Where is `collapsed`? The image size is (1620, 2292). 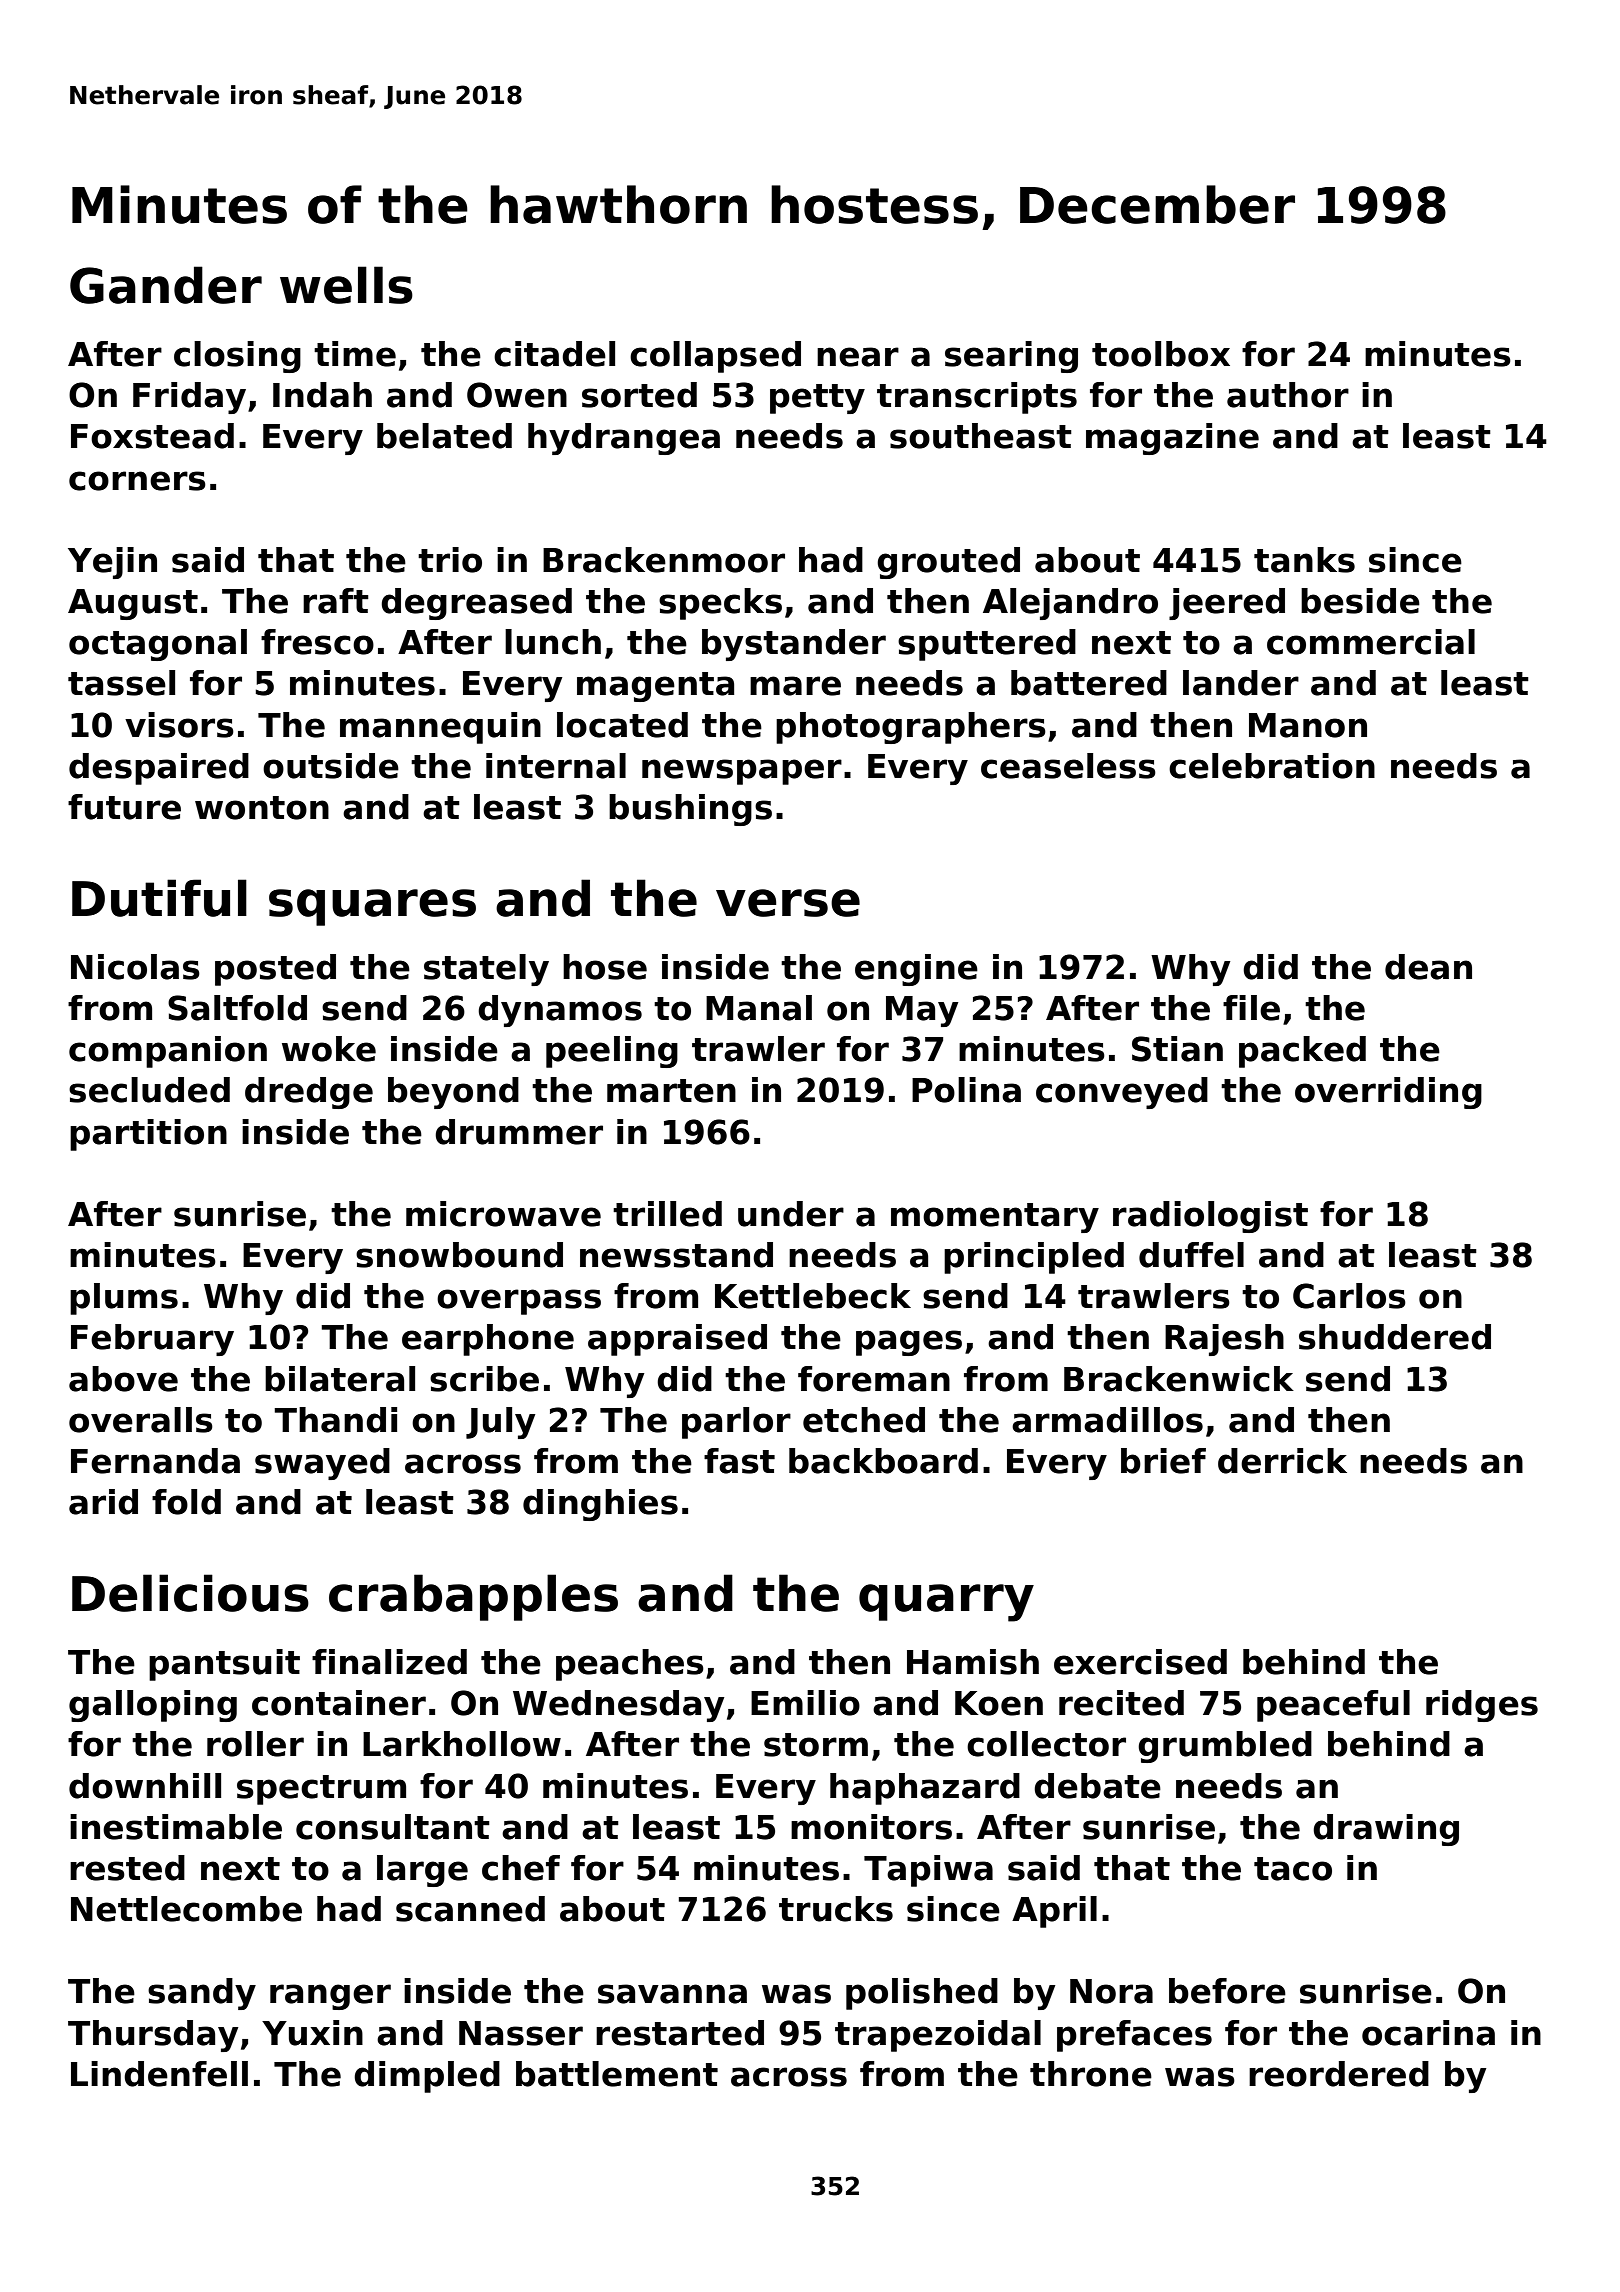 collapsed is located at coordinates (715, 357).
